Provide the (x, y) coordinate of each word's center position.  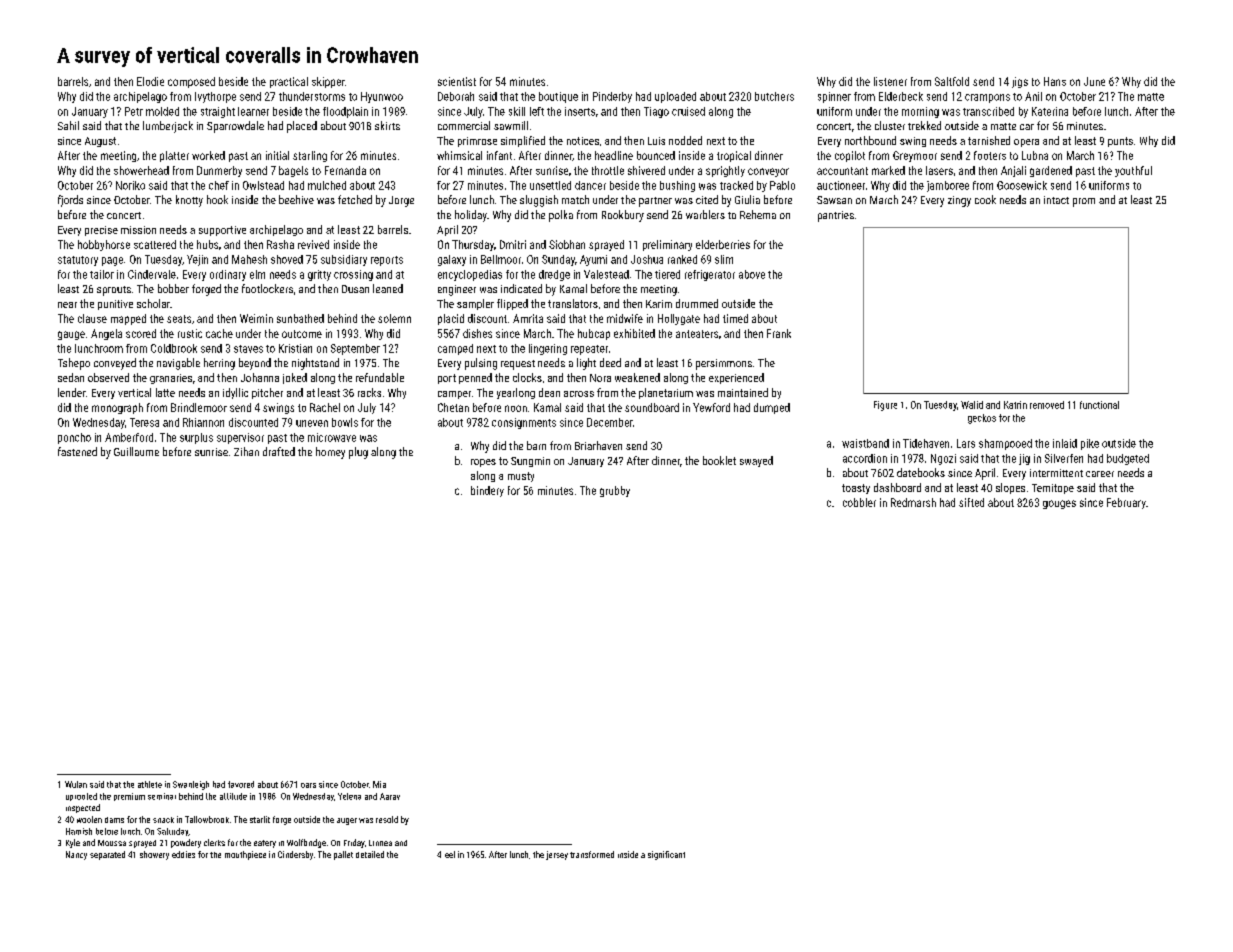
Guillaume (136, 451)
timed (735, 318)
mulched (327, 185)
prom (1084, 202)
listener (890, 81)
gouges (1059, 504)
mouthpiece (245, 855)
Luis (656, 141)
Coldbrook (174, 348)
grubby (615, 491)
